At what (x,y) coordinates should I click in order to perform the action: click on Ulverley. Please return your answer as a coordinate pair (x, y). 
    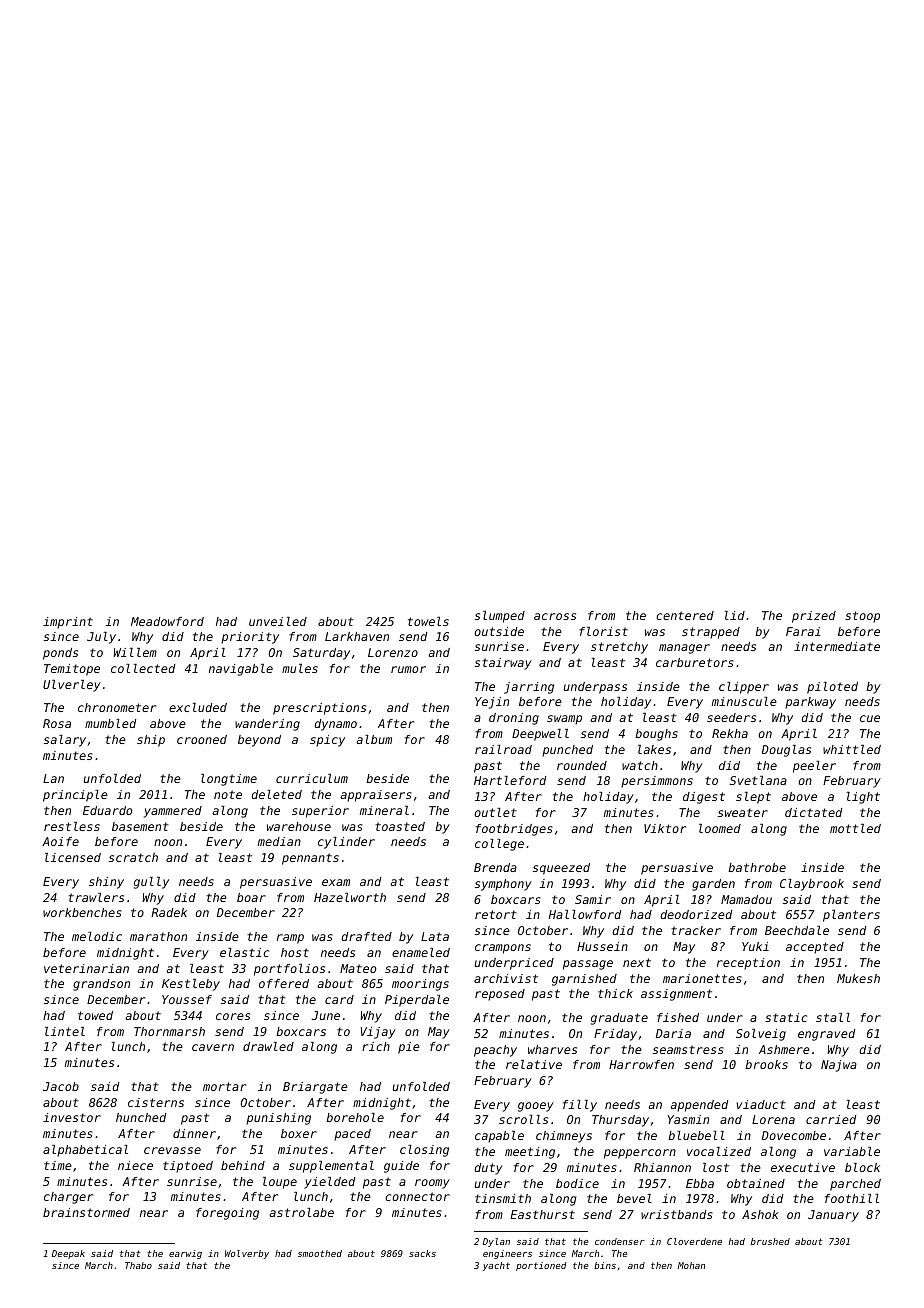
    Looking at the image, I should click on (72, 686).
